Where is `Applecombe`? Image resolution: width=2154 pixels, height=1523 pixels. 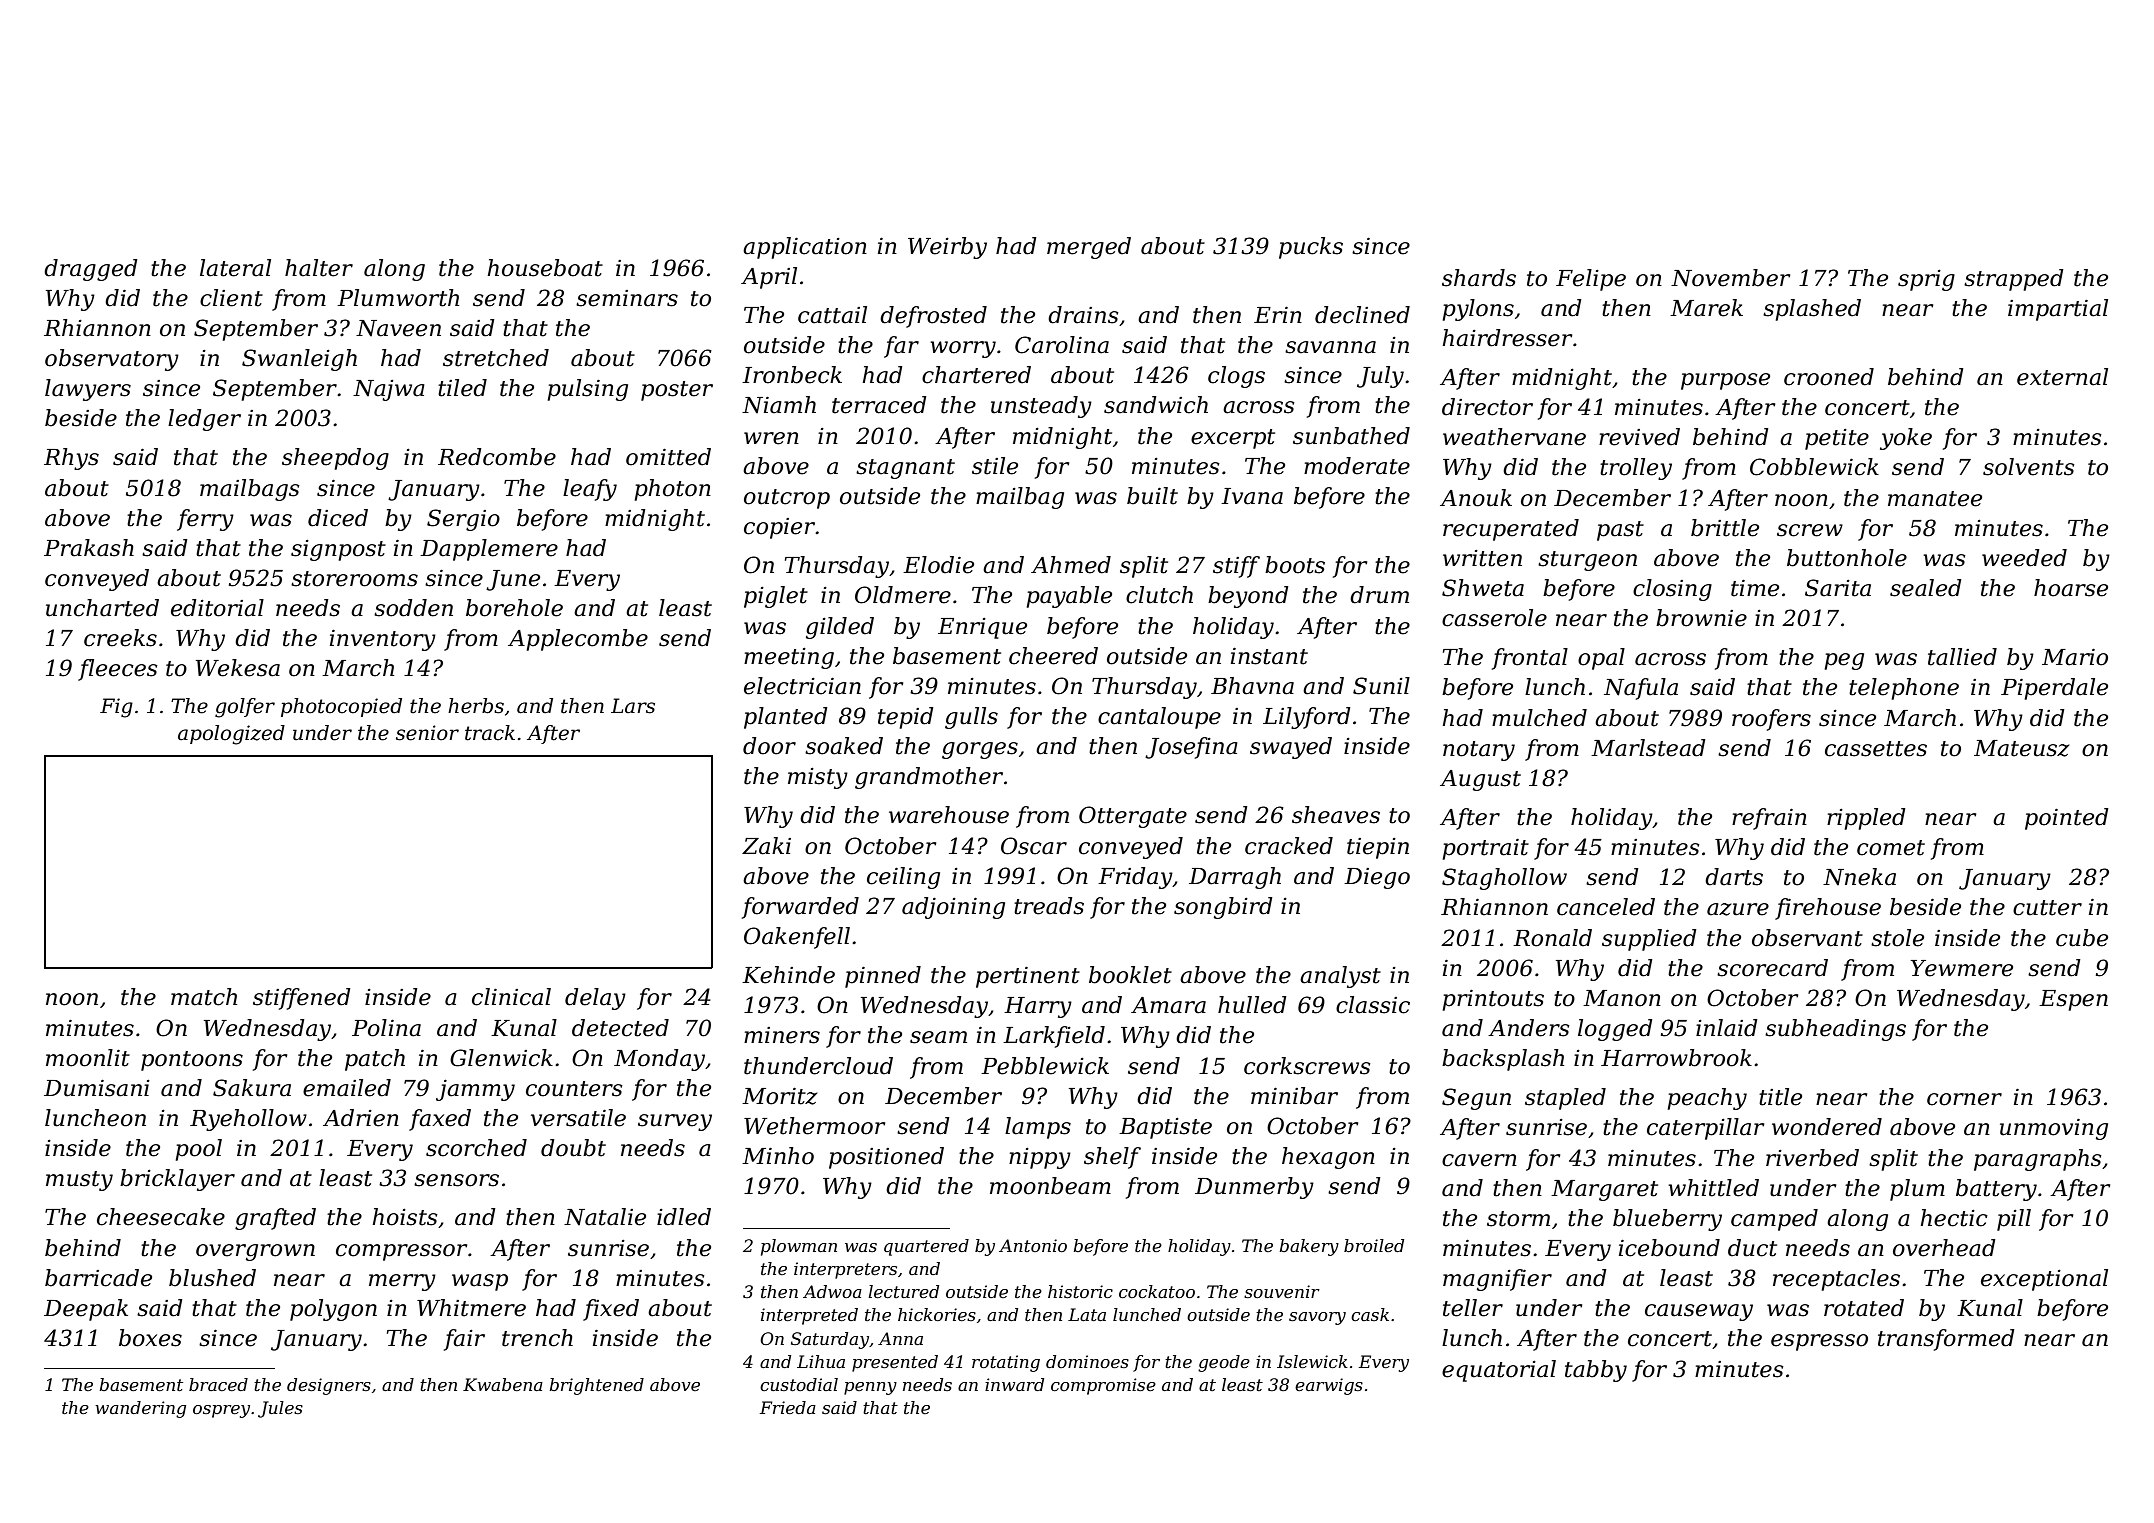
Applecombe is located at coordinates (578, 640).
